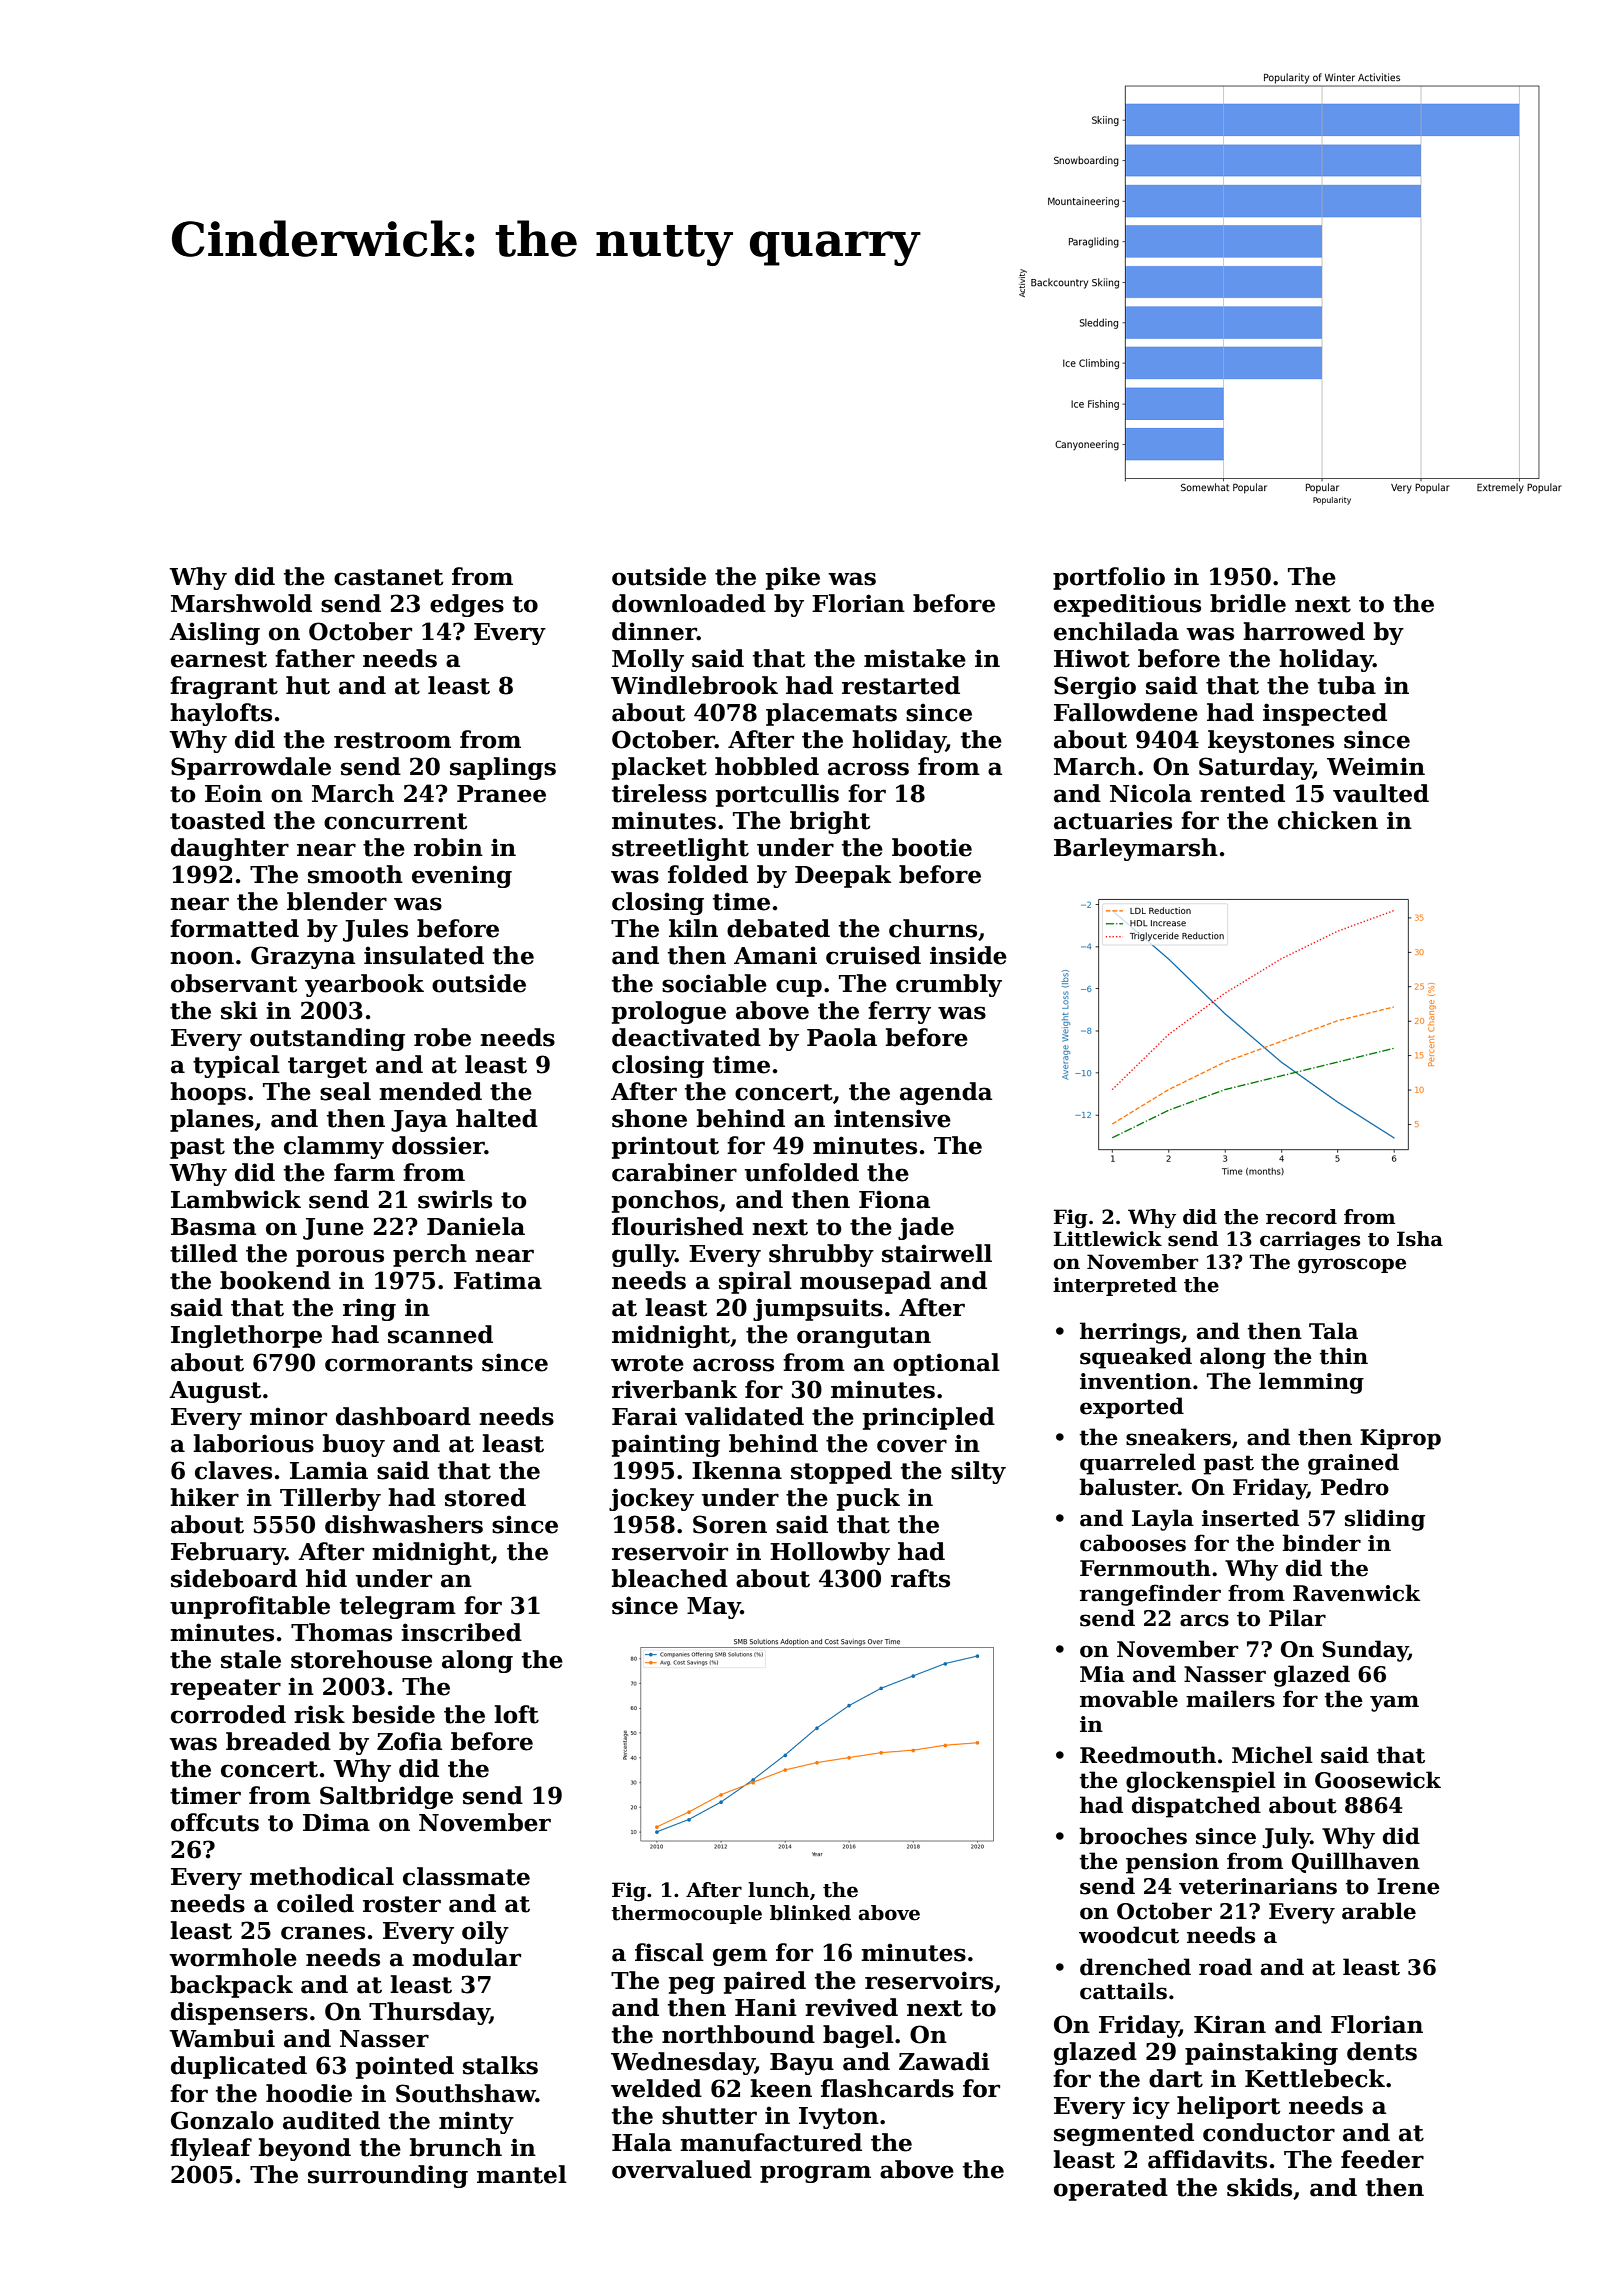  What do you see at coordinates (656, 2088) in the document?
I see `welded` at bounding box center [656, 2088].
